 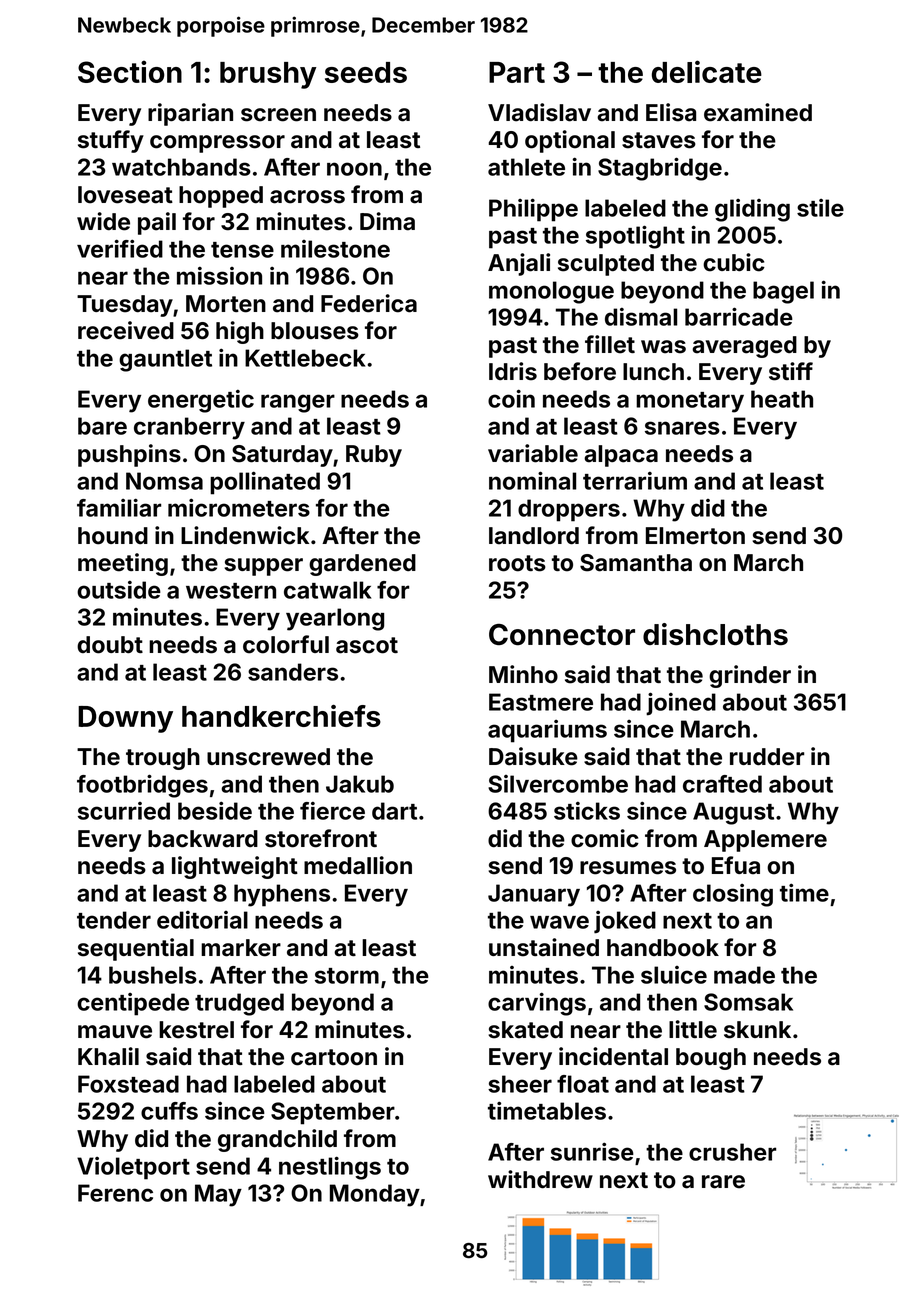 I want to click on bare, so click(x=102, y=426).
